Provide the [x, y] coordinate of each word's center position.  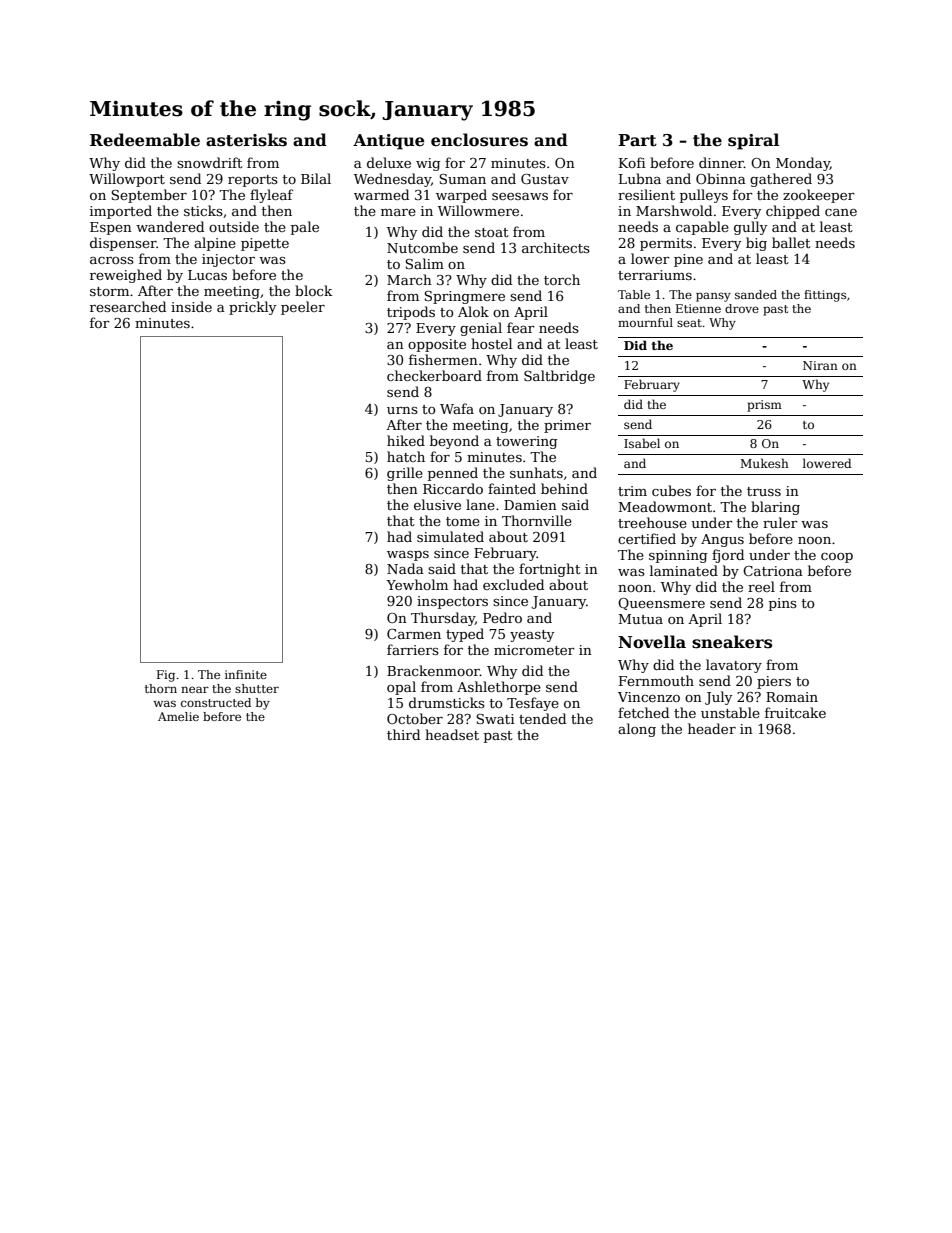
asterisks [246, 140]
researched [128, 306]
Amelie [178, 716]
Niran [820, 365]
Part [637, 140]
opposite [437, 345]
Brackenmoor [433, 670]
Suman [462, 179]
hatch [406, 456]
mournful [645, 322]
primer [567, 426]
